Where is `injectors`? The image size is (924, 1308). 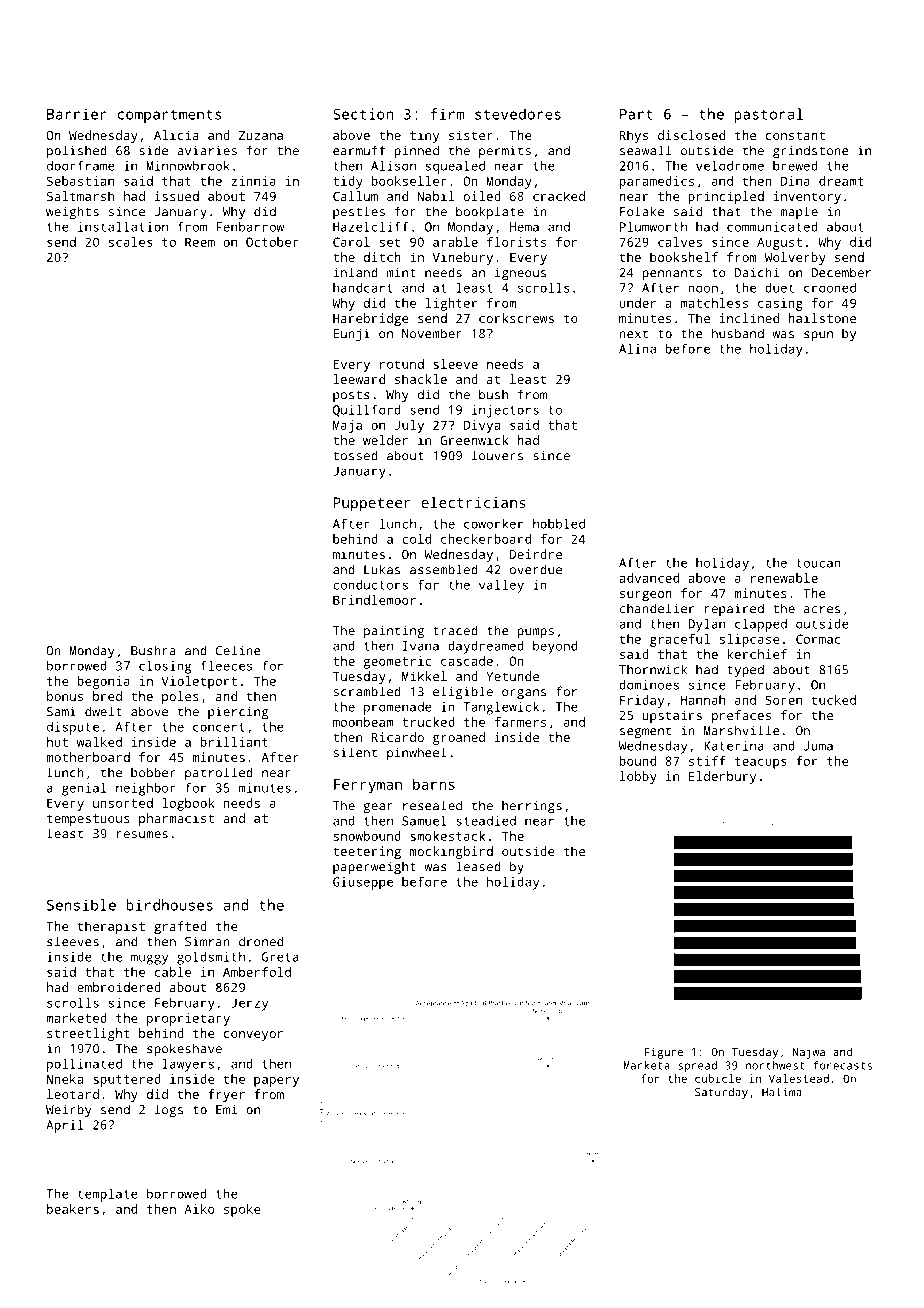 injectors is located at coordinates (505, 411).
